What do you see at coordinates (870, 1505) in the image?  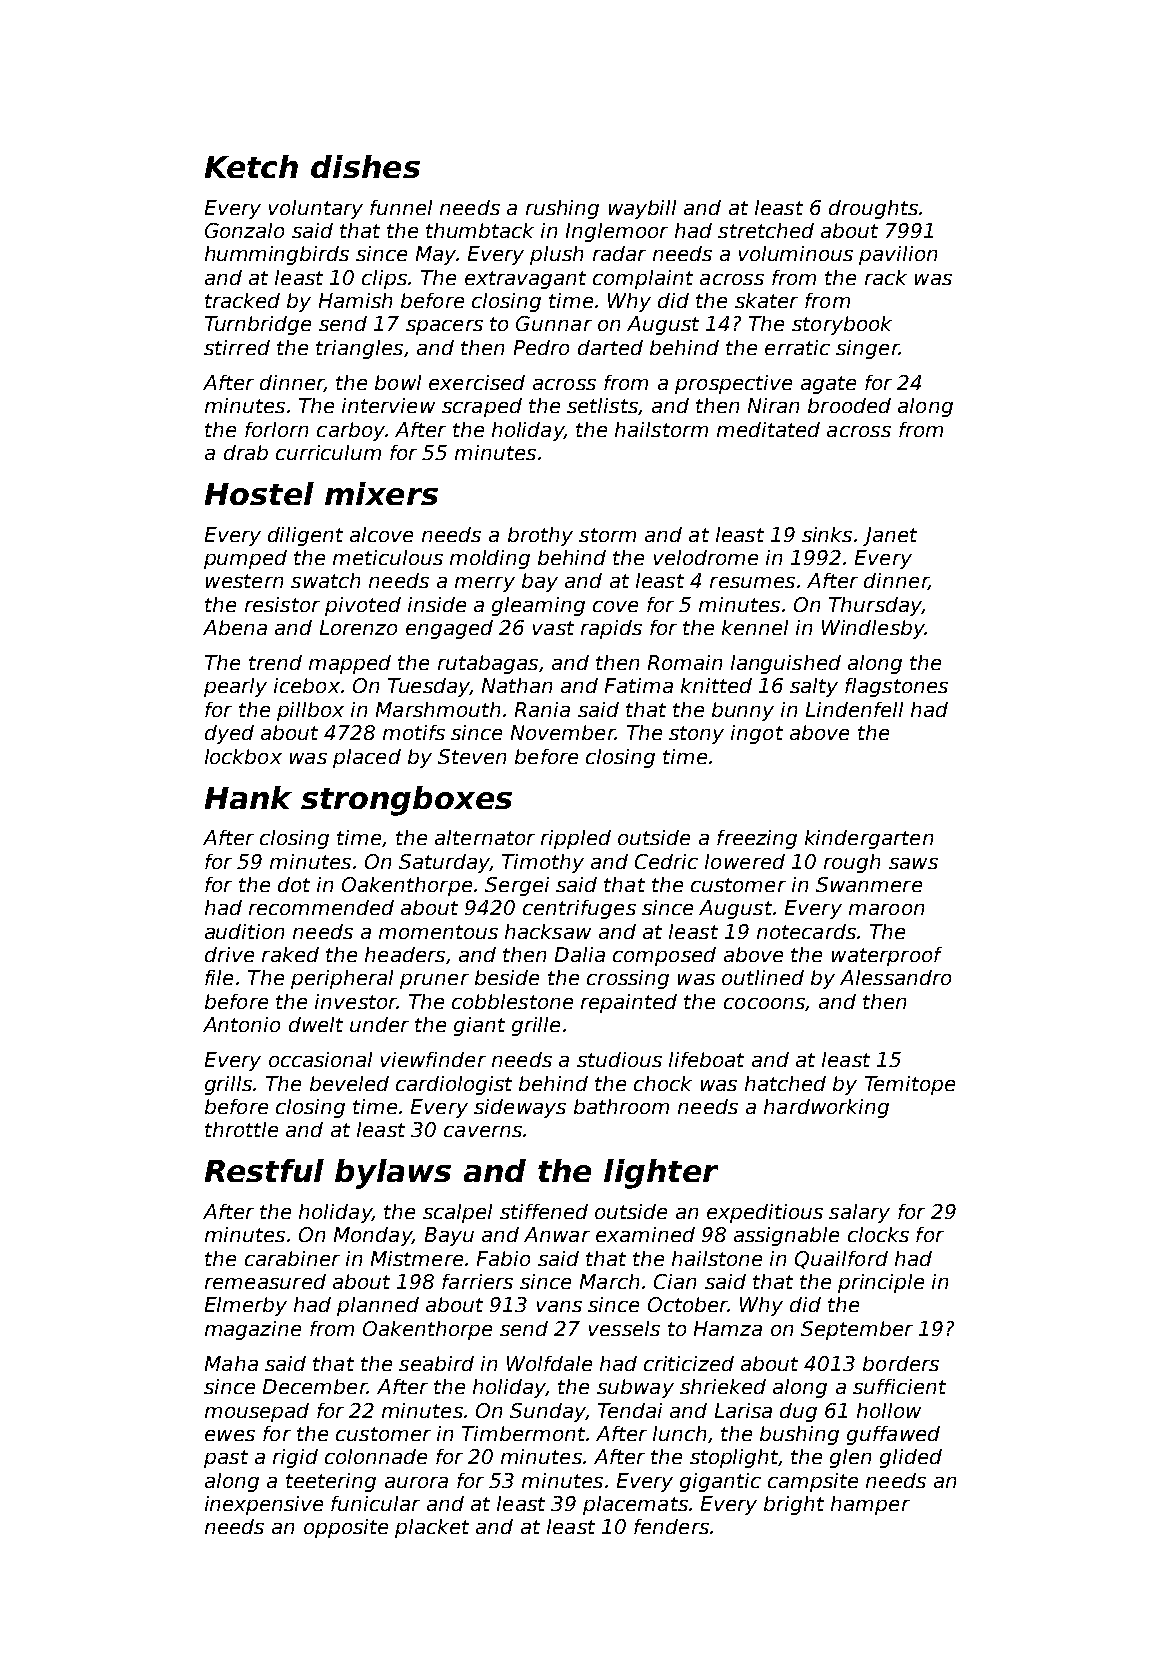 I see `hamper` at bounding box center [870, 1505].
